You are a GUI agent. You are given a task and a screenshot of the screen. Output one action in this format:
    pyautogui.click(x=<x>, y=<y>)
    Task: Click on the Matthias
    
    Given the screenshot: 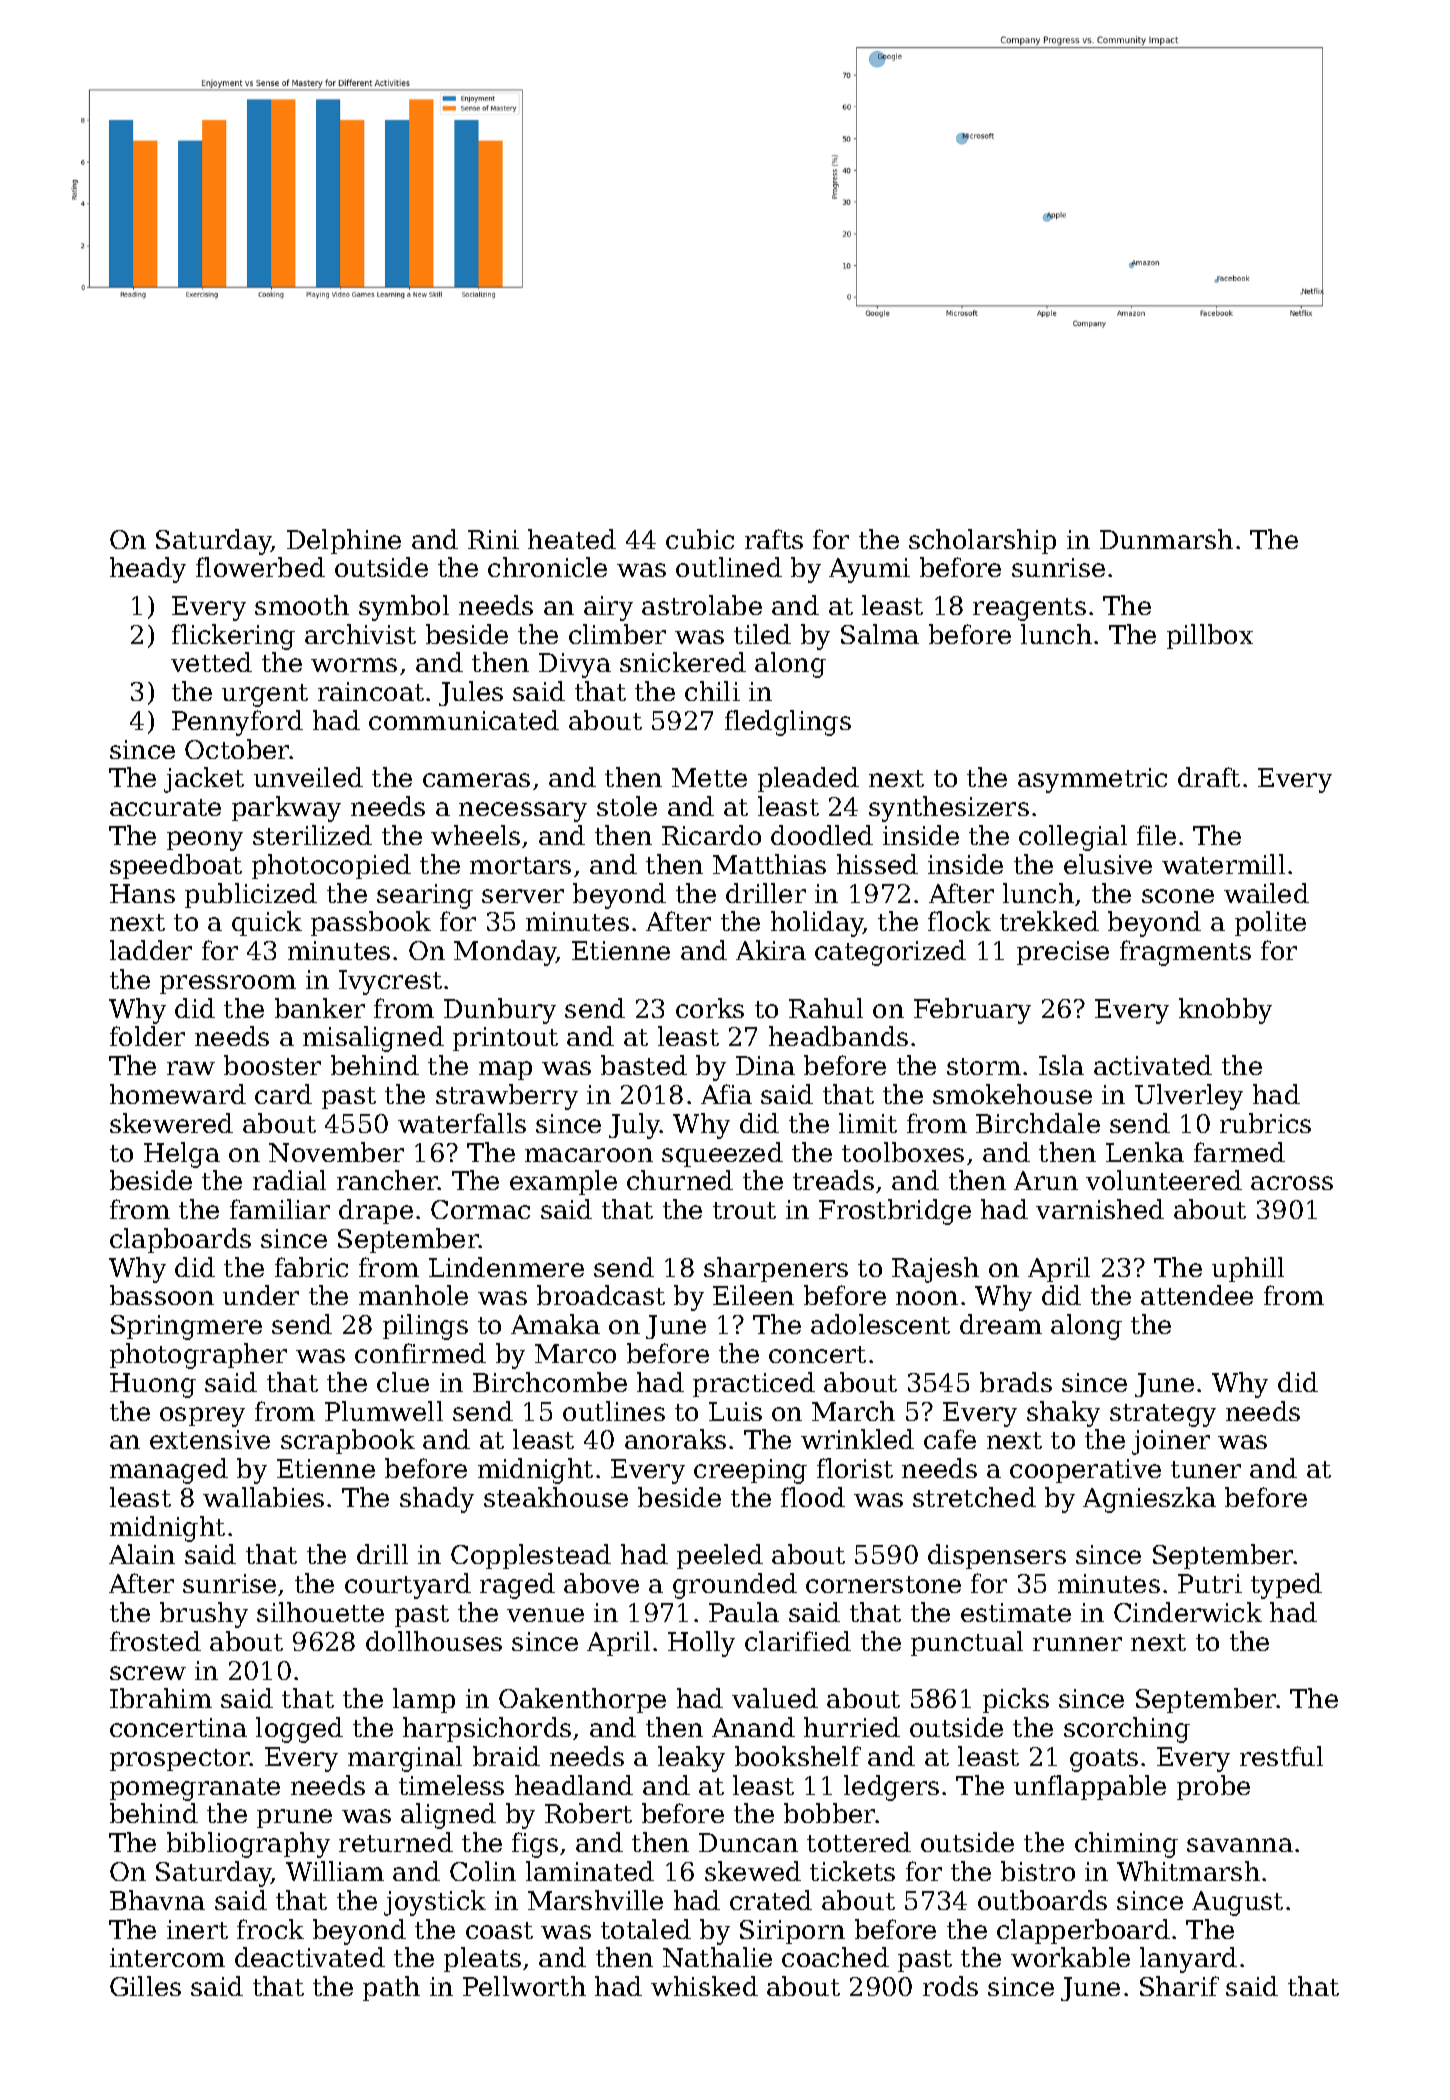 What is the action you would take?
    pyautogui.click(x=769, y=864)
